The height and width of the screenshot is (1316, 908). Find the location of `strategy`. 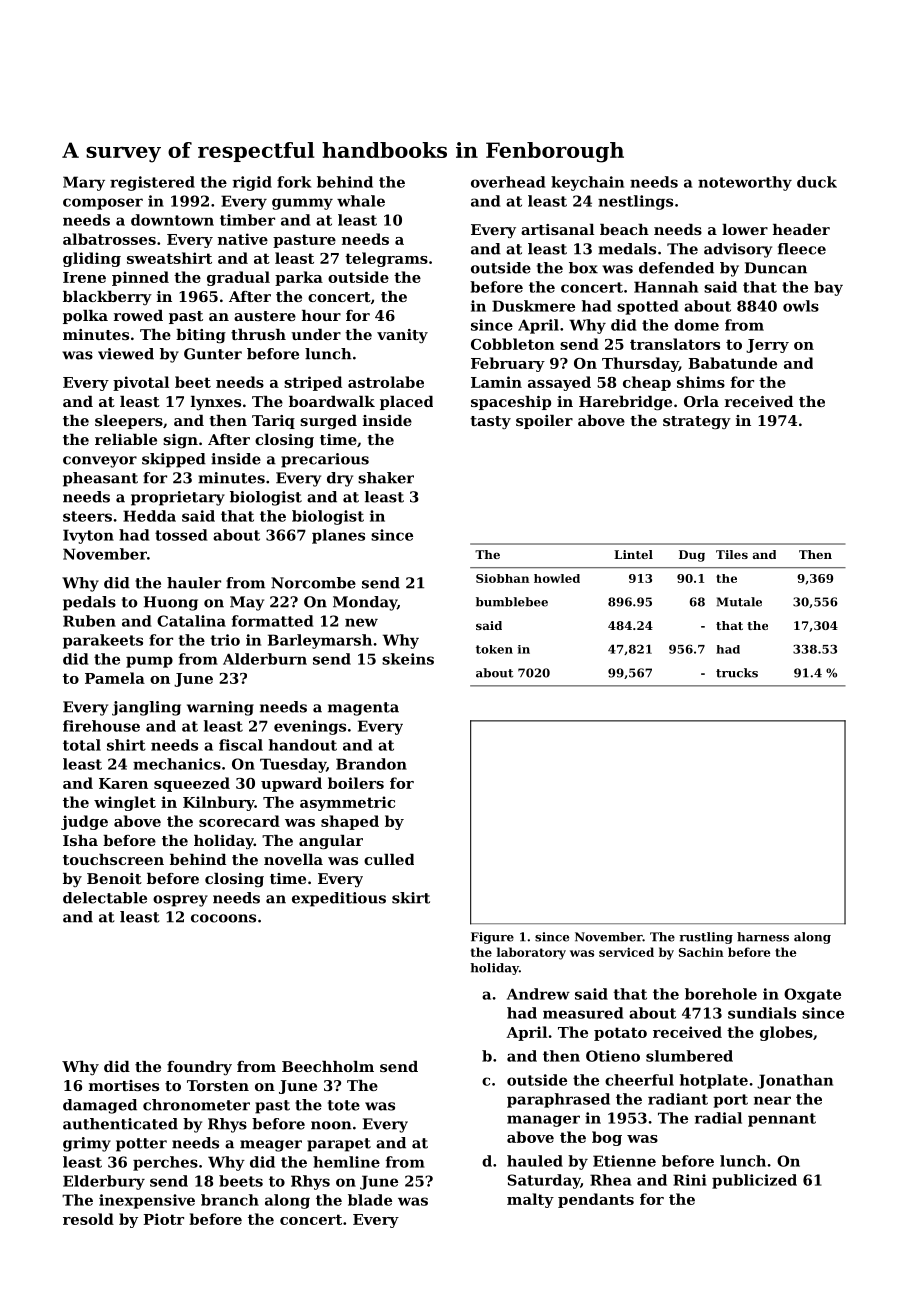

strategy is located at coordinates (697, 423).
